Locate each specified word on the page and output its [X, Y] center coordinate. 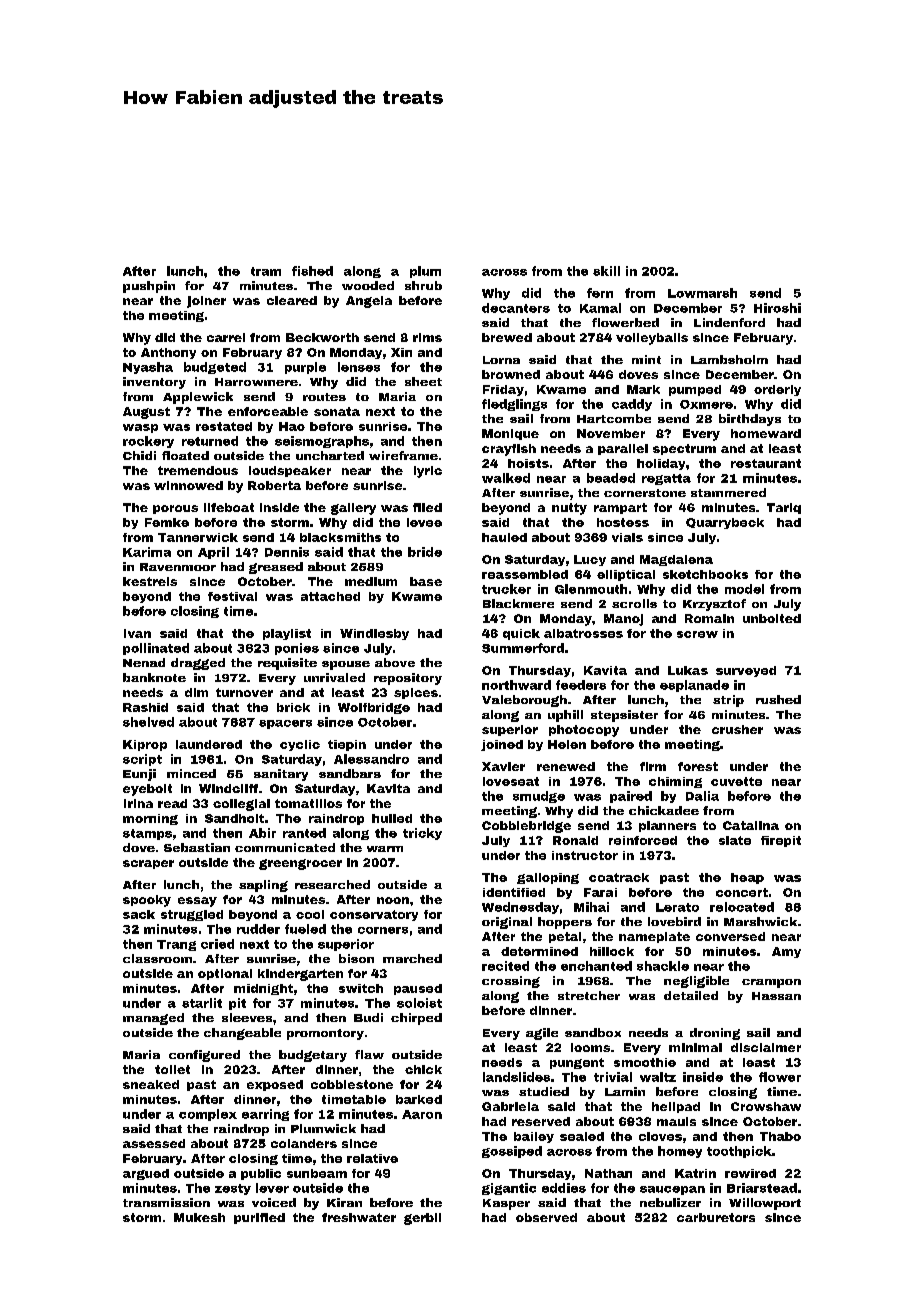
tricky [422, 834]
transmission [166, 1202]
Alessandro [371, 759]
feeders [581, 685]
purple [305, 368]
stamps [147, 834]
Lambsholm [729, 359]
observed [546, 1217]
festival [232, 596]
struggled [192, 915]
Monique [510, 434]
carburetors [716, 1217]
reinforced [643, 840]
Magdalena [676, 560]
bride [425, 552]
